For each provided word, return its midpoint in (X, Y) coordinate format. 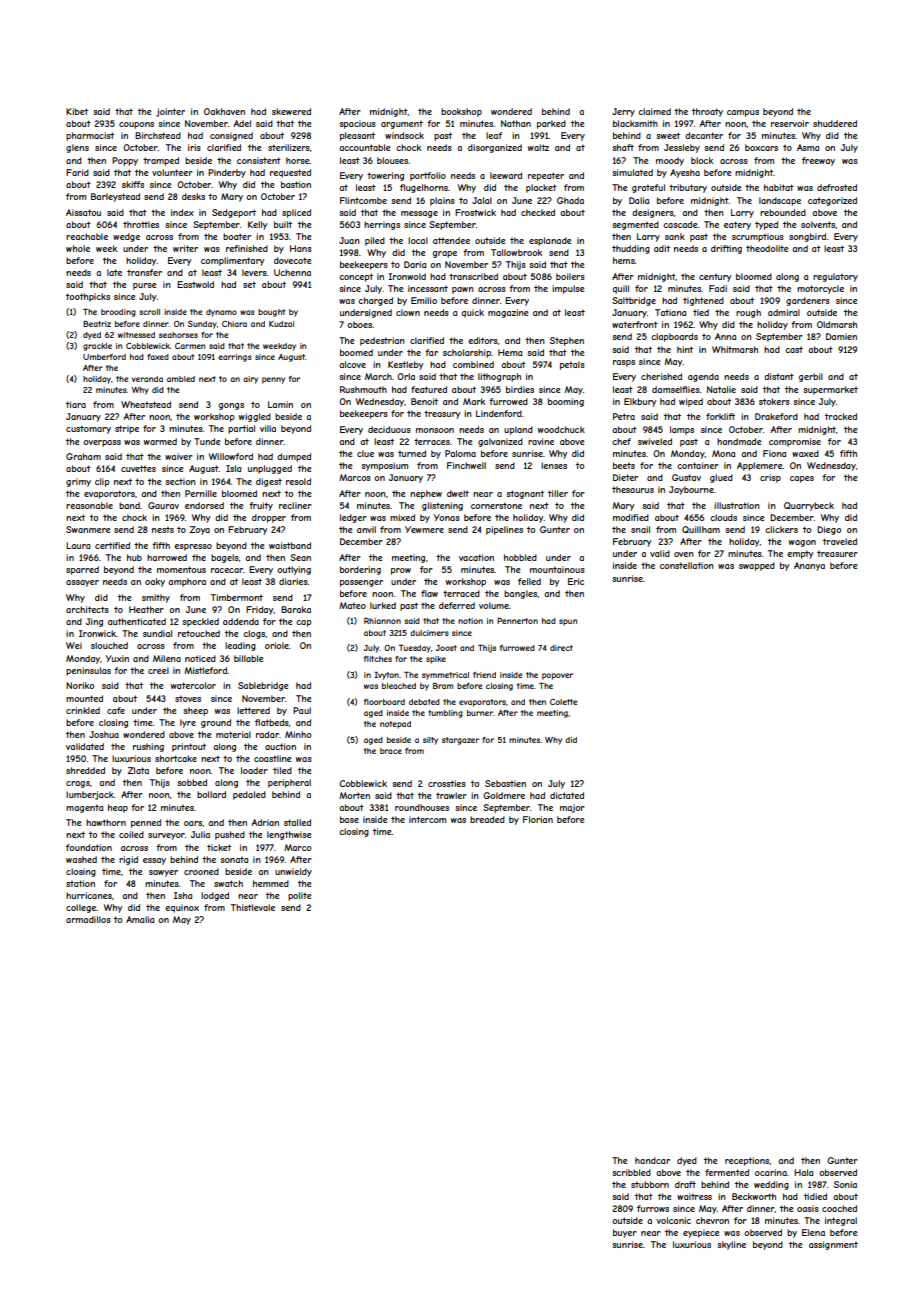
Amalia (140, 919)
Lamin (280, 404)
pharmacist (90, 136)
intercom (427, 819)
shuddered (835, 123)
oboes (359, 324)
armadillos (88, 919)
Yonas (447, 517)
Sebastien (505, 783)
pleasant (357, 136)
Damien (841, 336)
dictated (567, 795)
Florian (538, 819)
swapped (757, 566)
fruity (261, 506)
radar (267, 734)
